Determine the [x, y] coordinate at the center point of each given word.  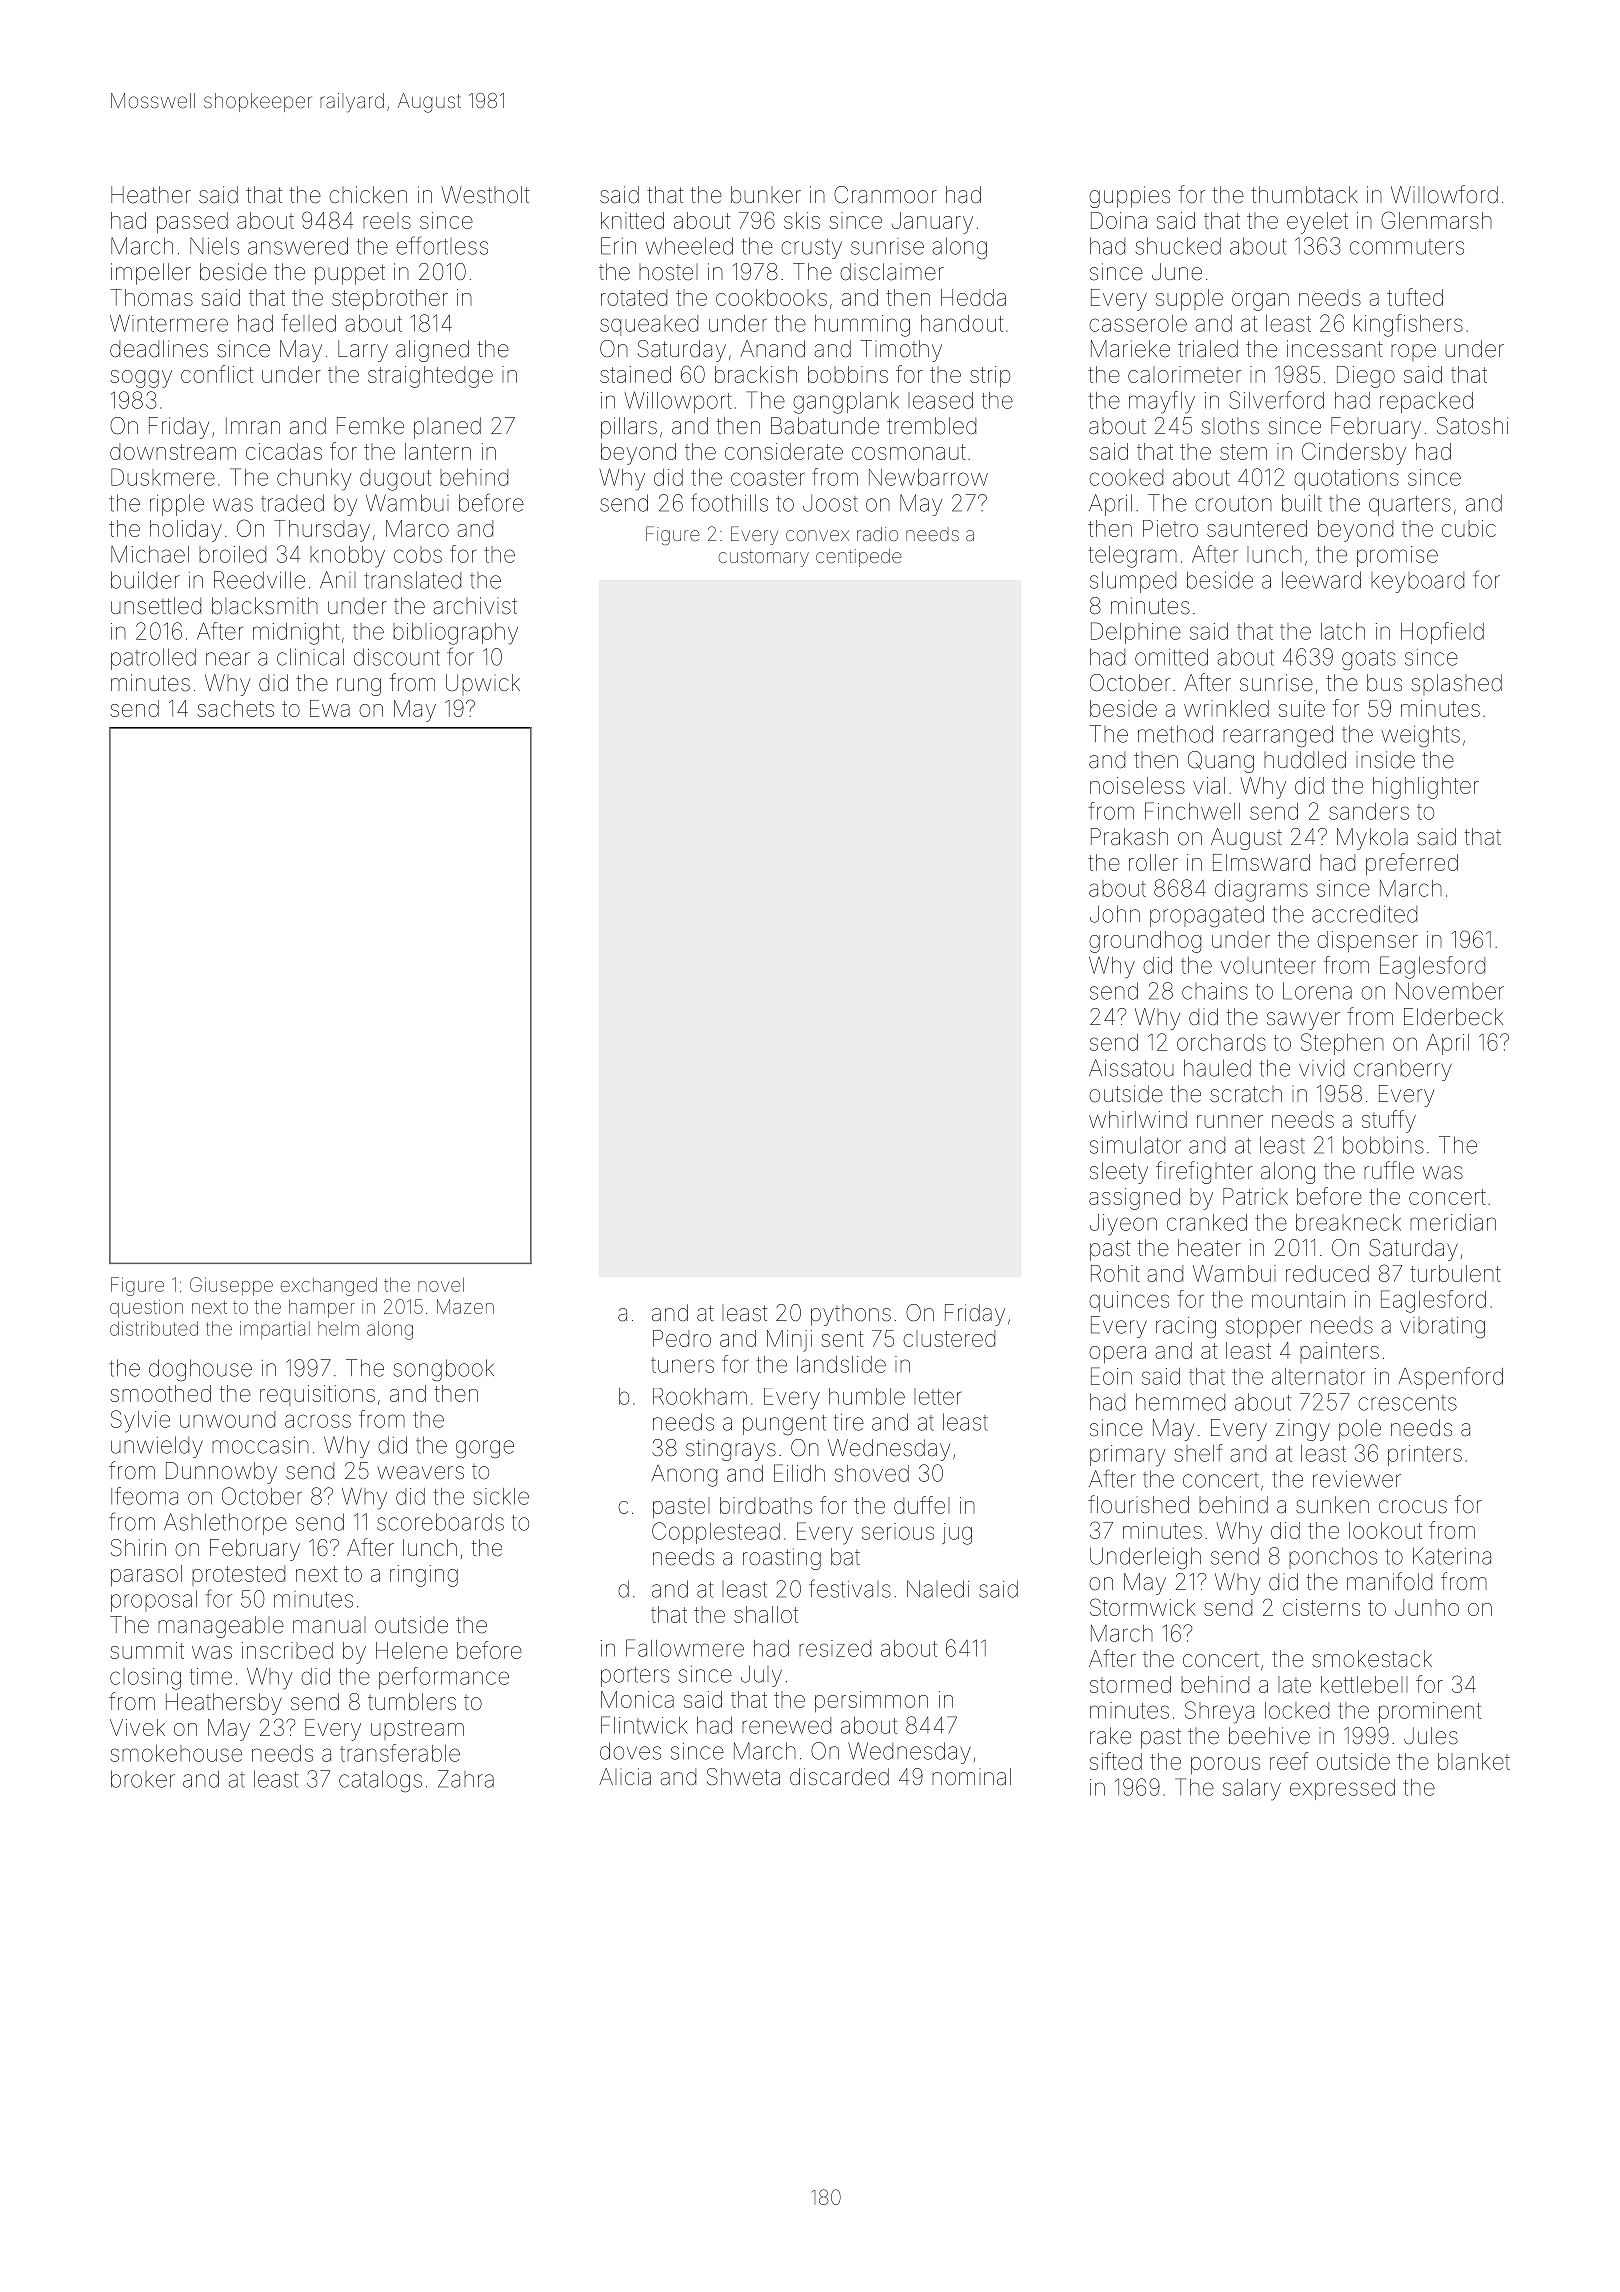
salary [1252, 1790]
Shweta [743, 1777]
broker [143, 1779]
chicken [368, 195]
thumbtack [1304, 194]
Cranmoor [885, 195]
